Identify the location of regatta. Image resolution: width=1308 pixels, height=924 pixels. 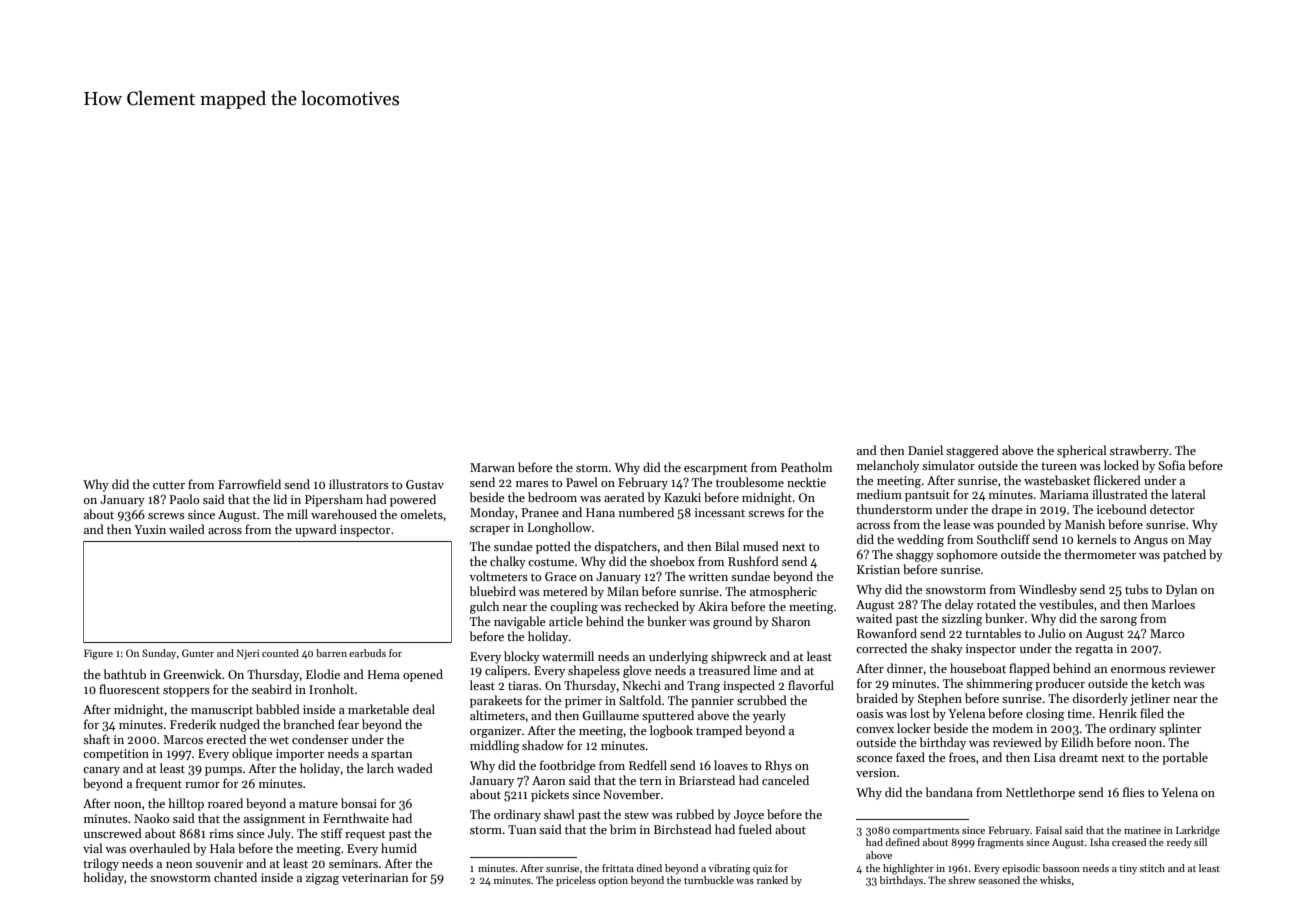
(1094, 650).
